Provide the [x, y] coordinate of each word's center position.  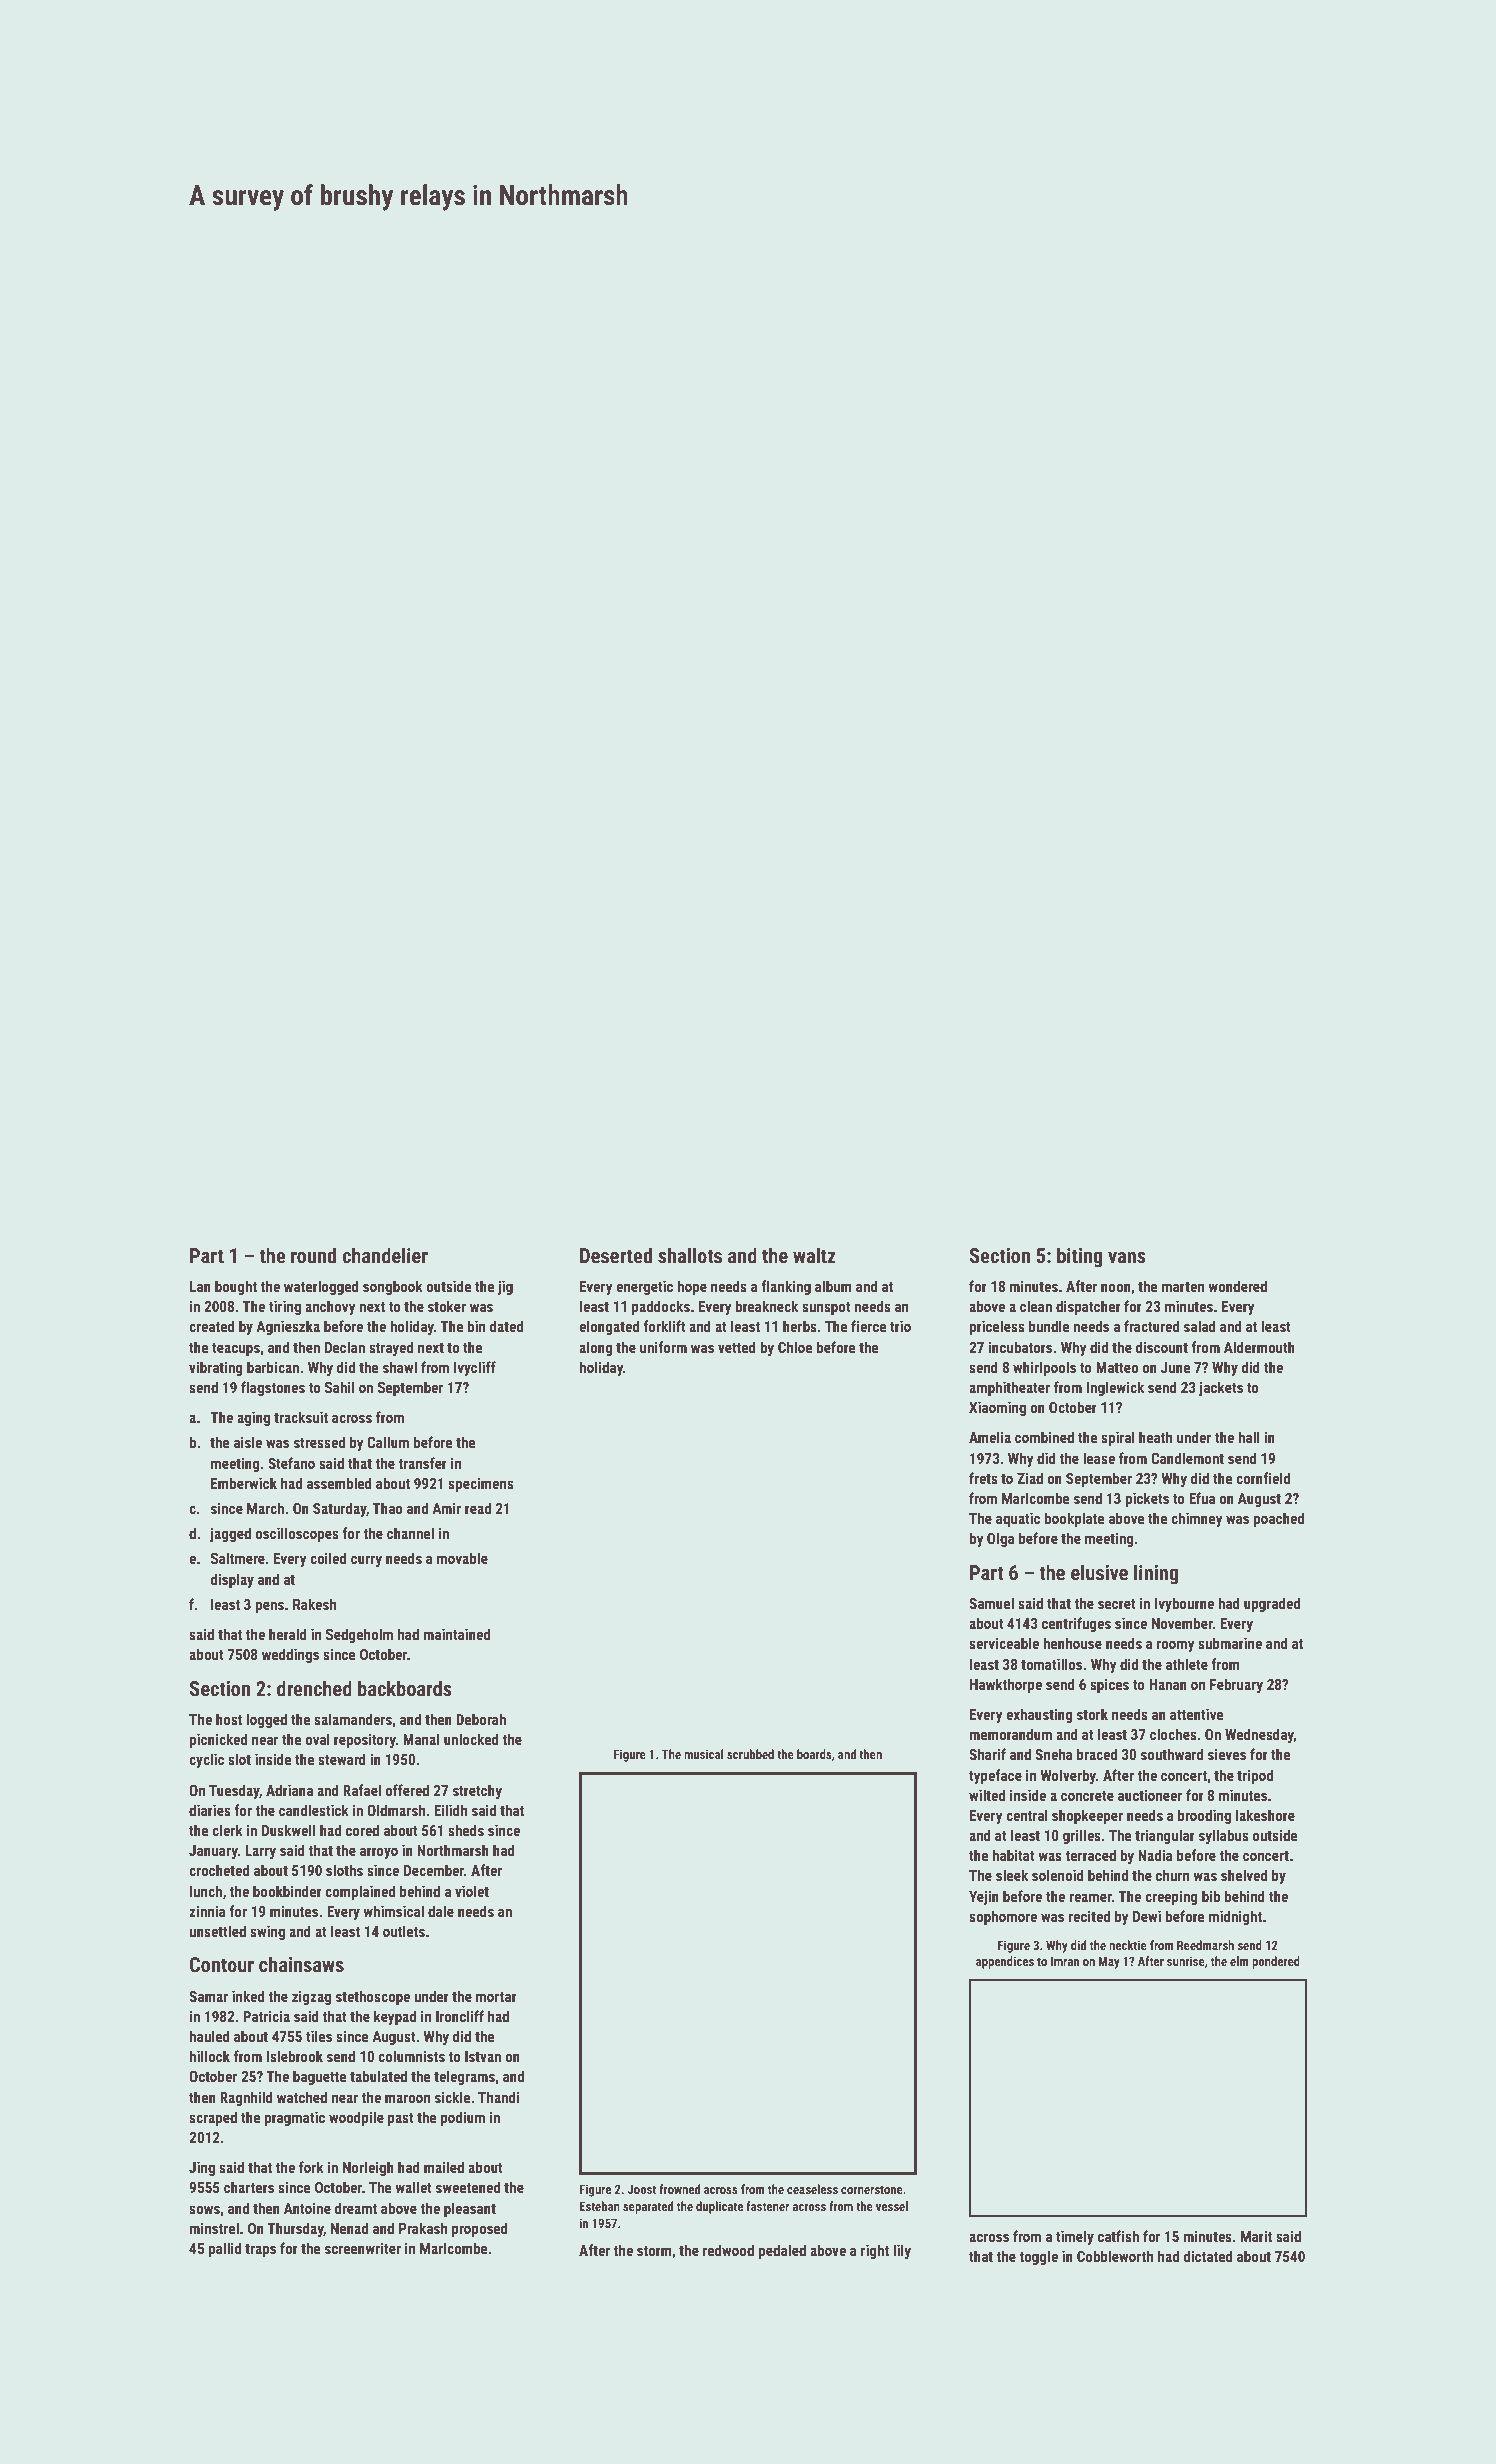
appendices [1005, 1962]
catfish [1118, 2236]
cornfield [1263, 1478]
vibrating [216, 1368]
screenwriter [363, 2248]
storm [654, 2251]
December [434, 1870]
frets [983, 1478]
